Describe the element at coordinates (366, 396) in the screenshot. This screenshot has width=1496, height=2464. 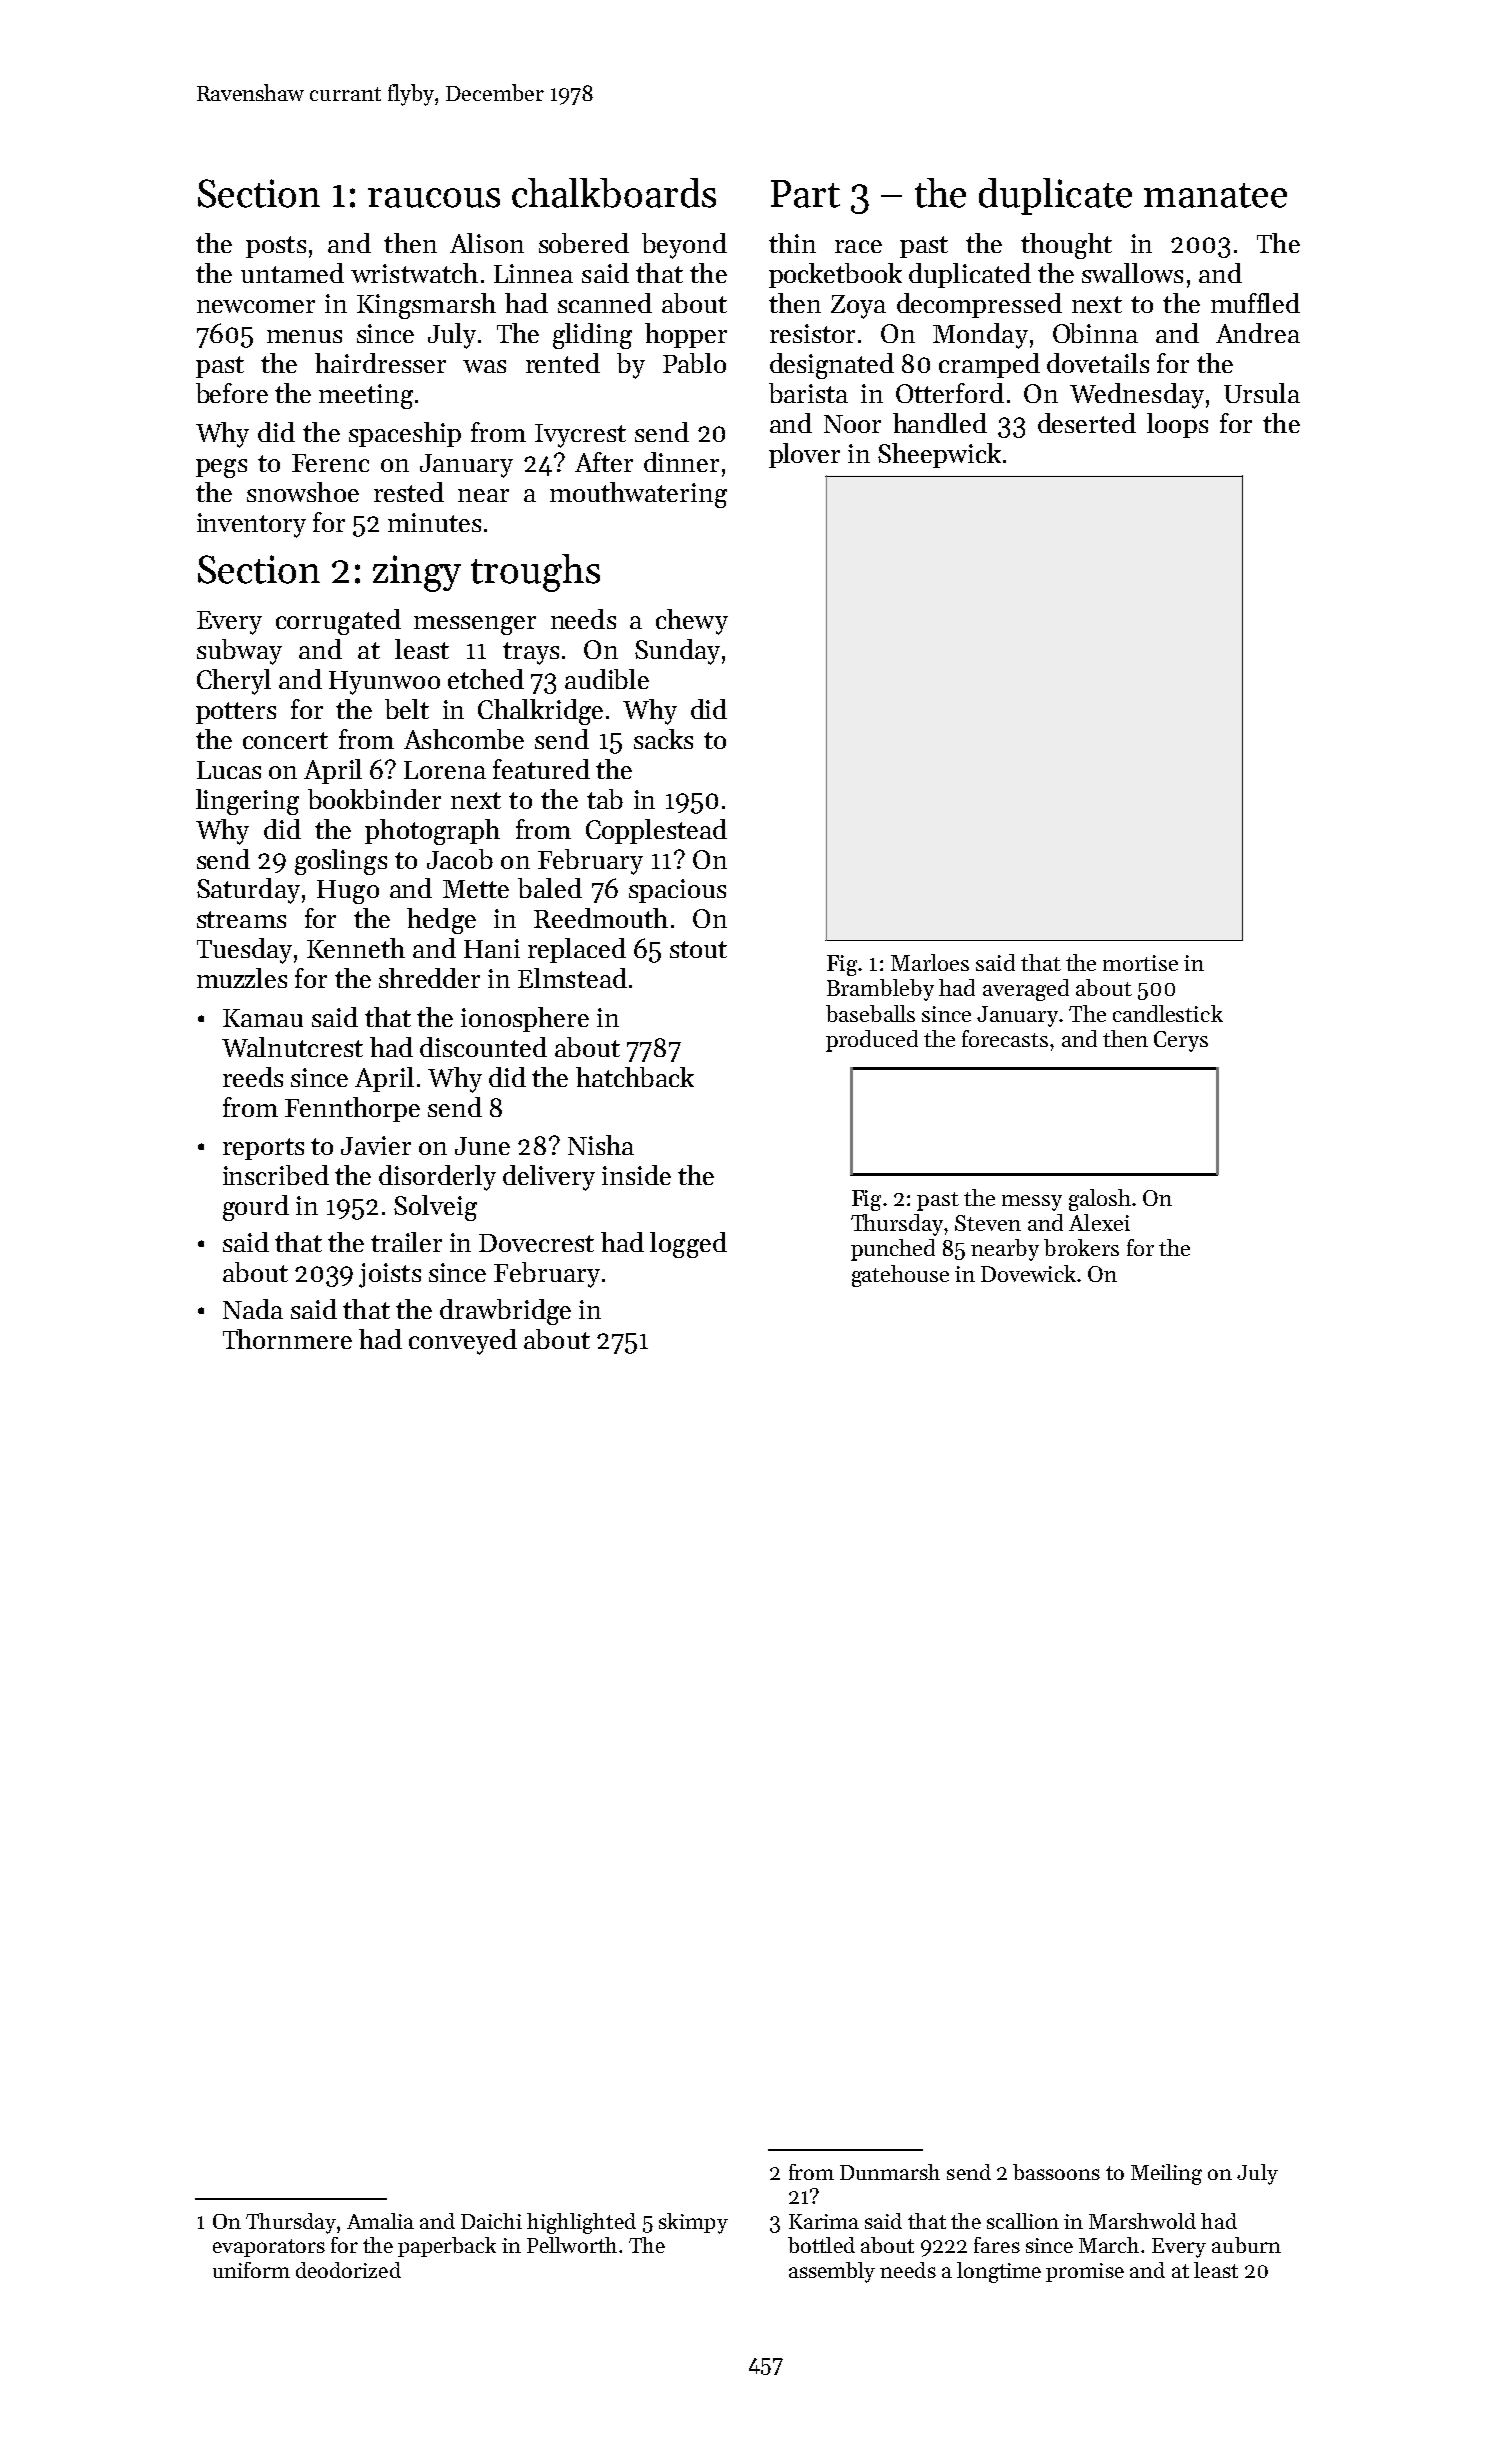
I see `meeting` at that location.
